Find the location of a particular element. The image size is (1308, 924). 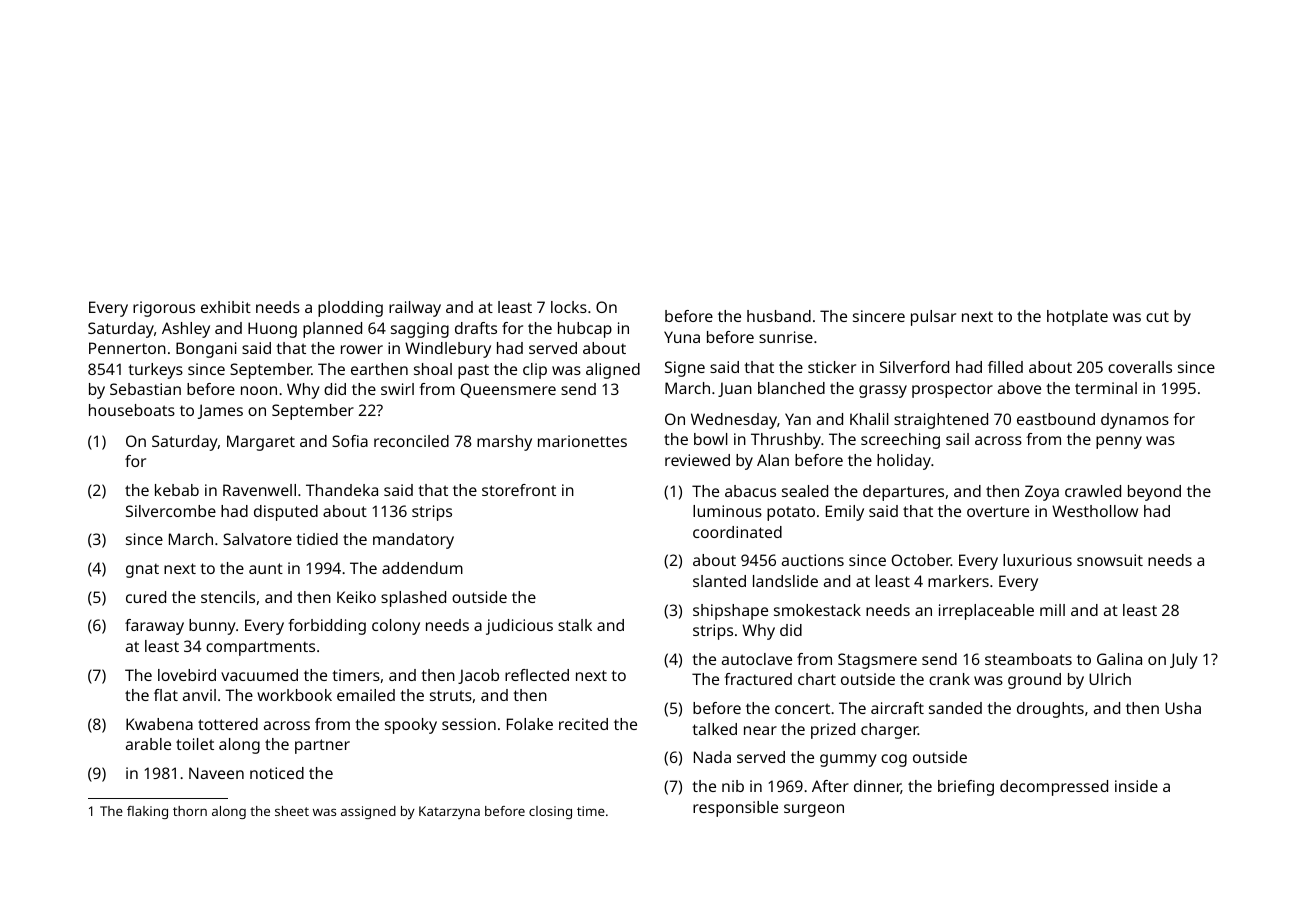

arable is located at coordinates (148, 744).
